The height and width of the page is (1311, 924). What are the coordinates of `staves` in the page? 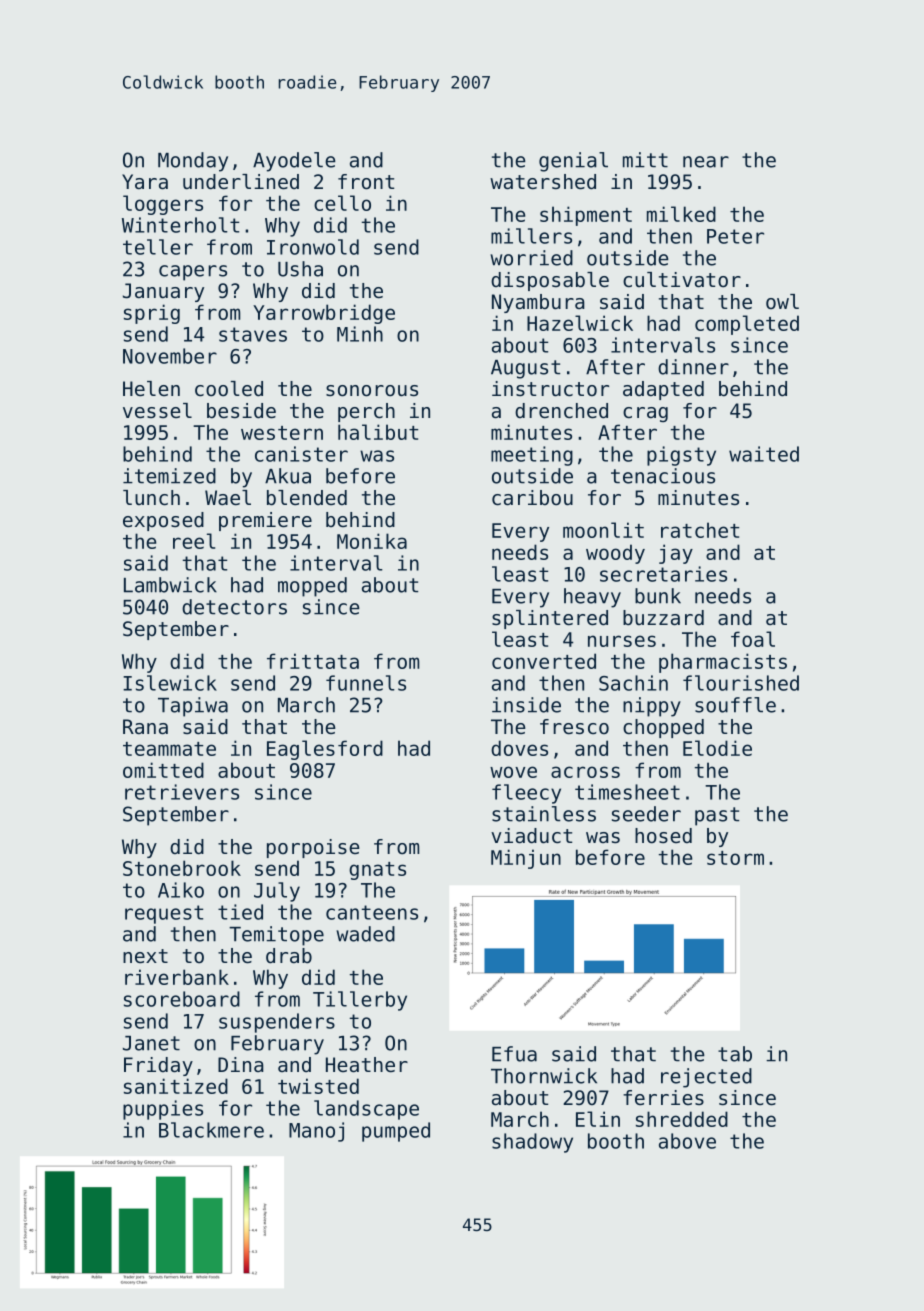 It's located at (253, 334).
